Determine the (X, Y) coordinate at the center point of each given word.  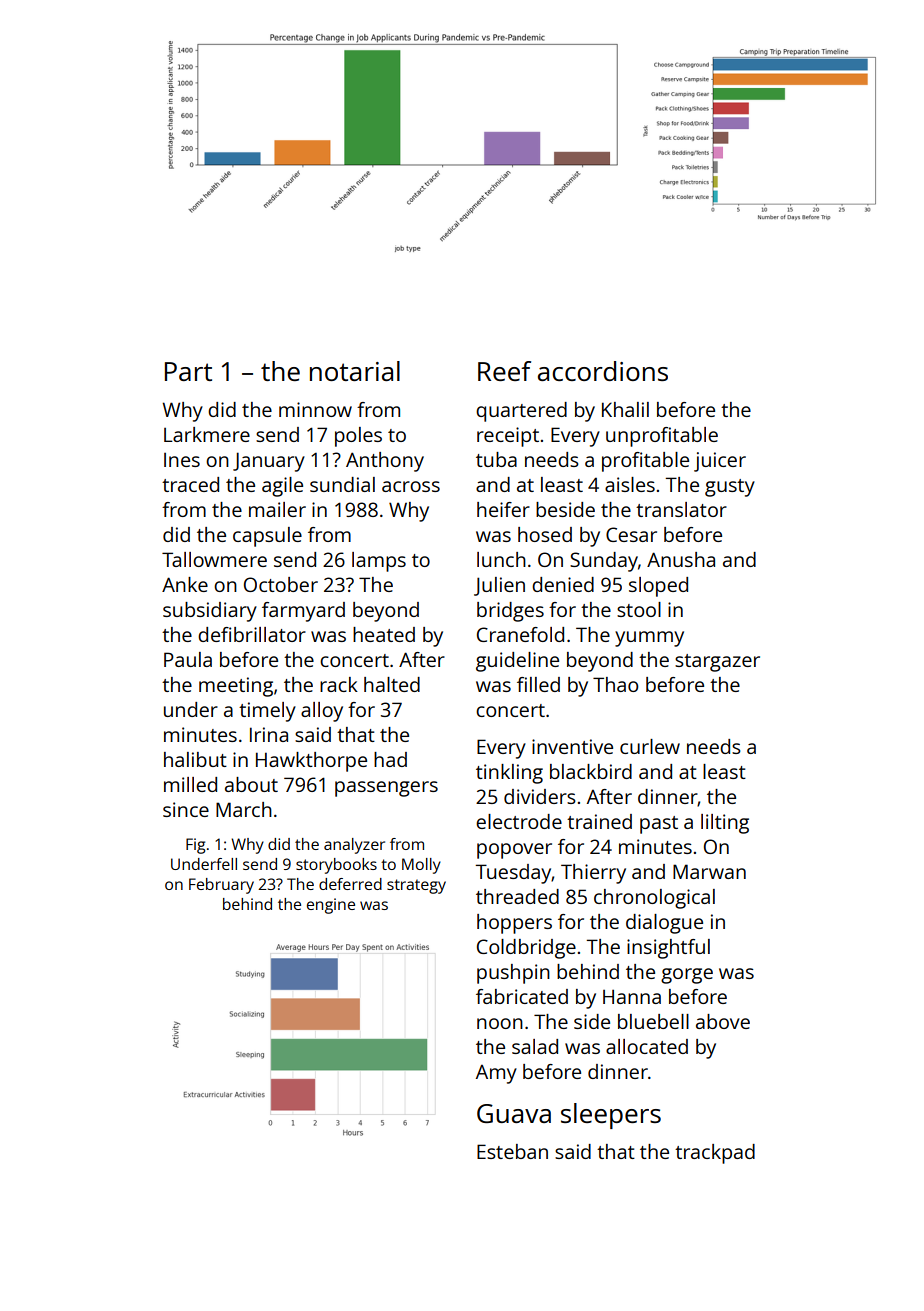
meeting (236, 687)
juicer (720, 462)
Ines (182, 460)
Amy (496, 1074)
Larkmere (207, 434)
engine (331, 906)
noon (500, 1023)
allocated (647, 1046)
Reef (504, 371)
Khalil (625, 409)
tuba (496, 459)
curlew (650, 746)
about (251, 784)
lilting (725, 824)
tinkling (509, 774)
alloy (322, 712)
